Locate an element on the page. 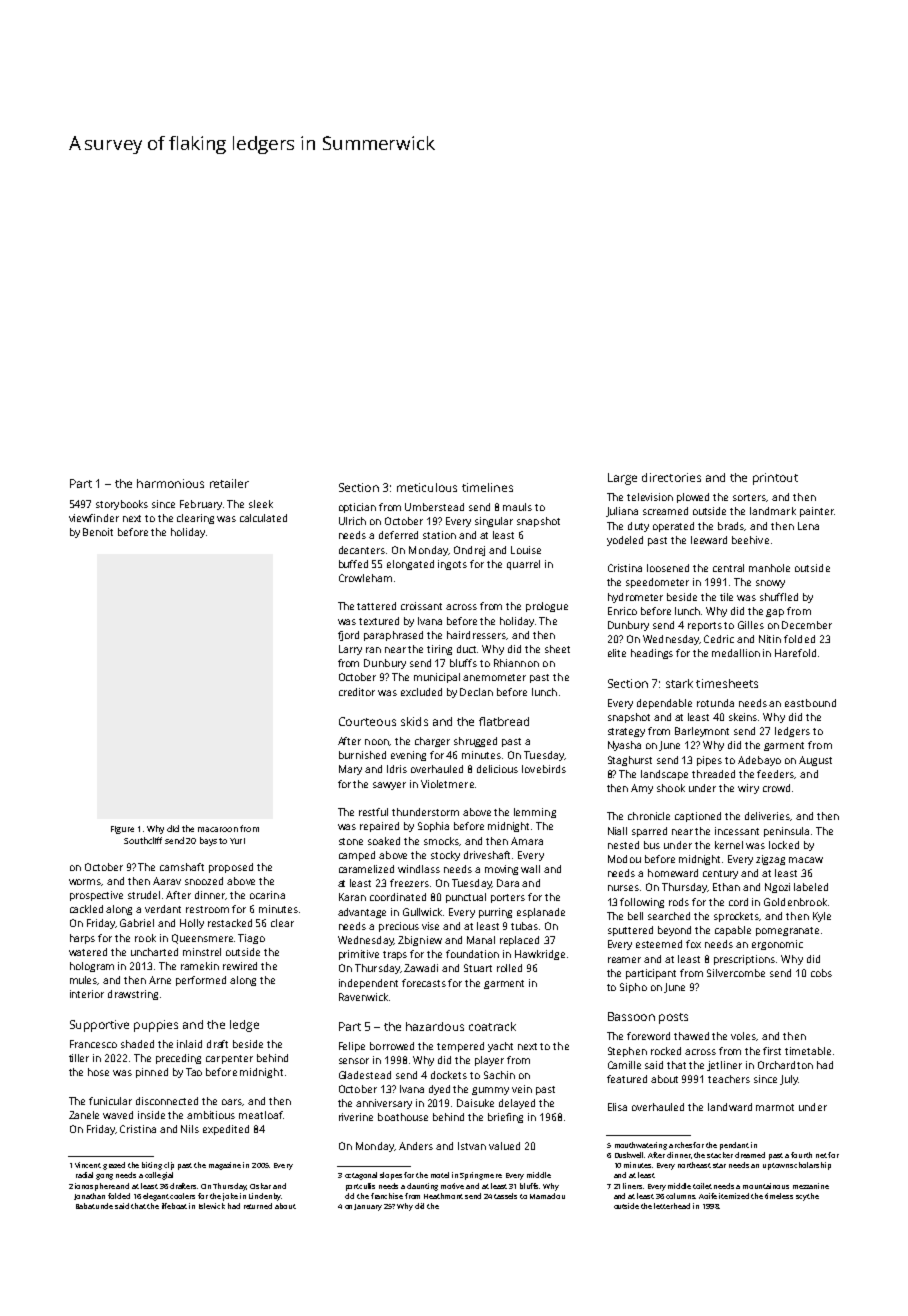 Image resolution: width=908 pixels, height=1316 pixels. lifeboat is located at coordinates (174, 1206).
